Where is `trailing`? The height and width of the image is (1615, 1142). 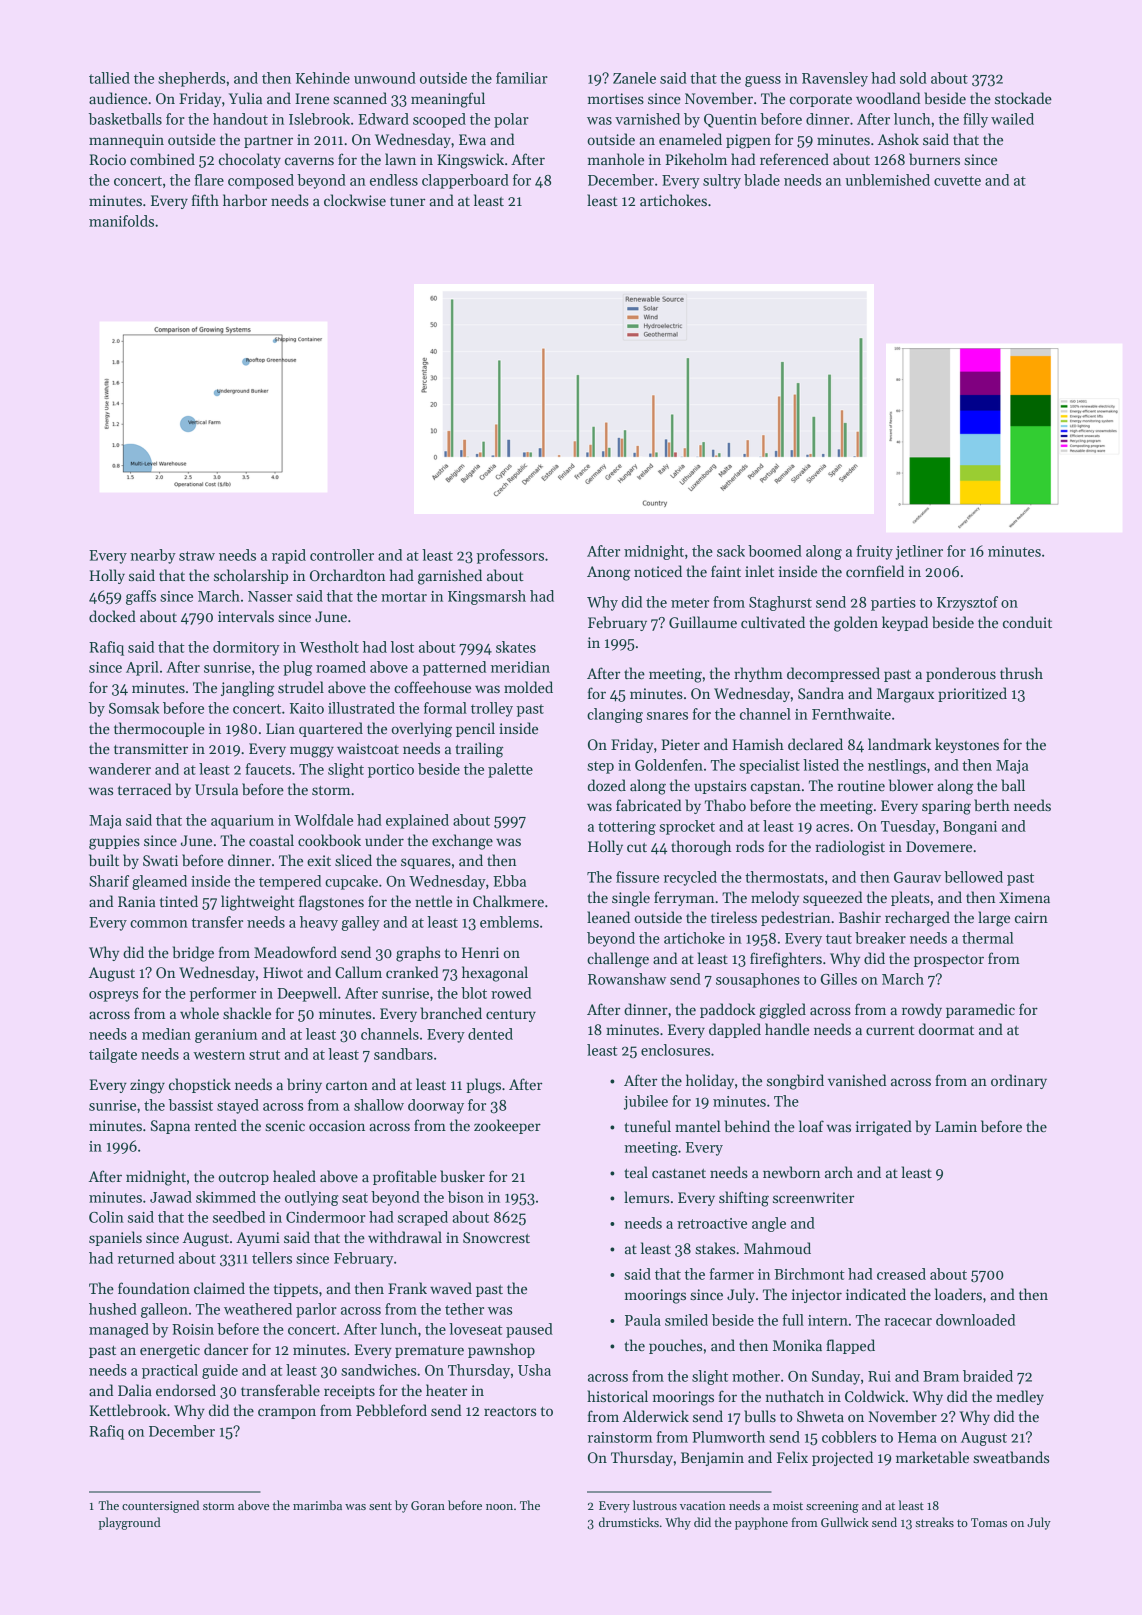 trailing is located at coordinates (479, 750).
